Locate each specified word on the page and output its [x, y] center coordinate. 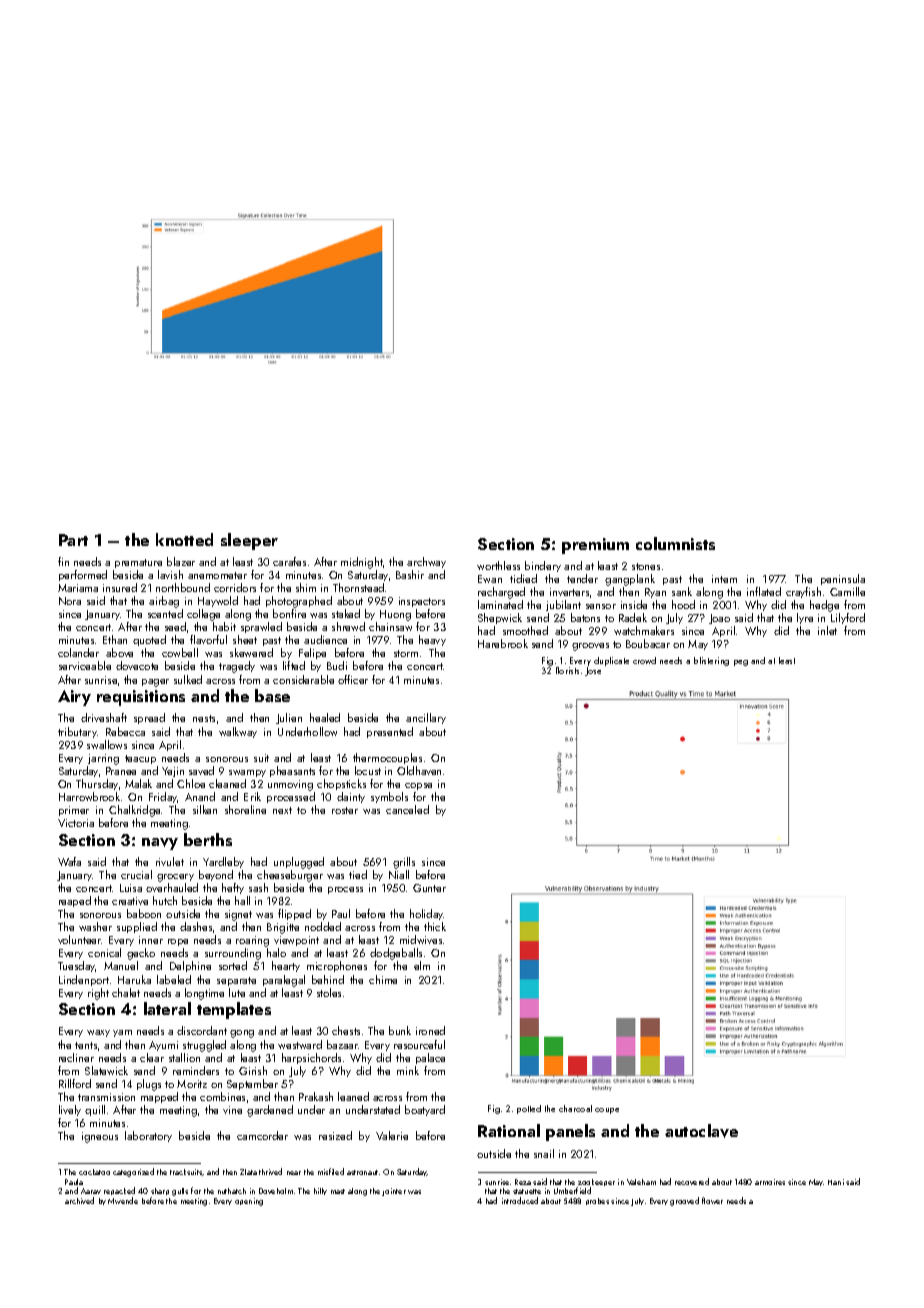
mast [338, 1191]
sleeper [249, 541]
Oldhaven [419, 770]
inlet [827, 630]
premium [595, 546]
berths [208, 839]
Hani [836, 1182]
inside [634, 604]
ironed [430, 1030]
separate [236, 981]
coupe [607, 1111]
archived [79, 1200]
